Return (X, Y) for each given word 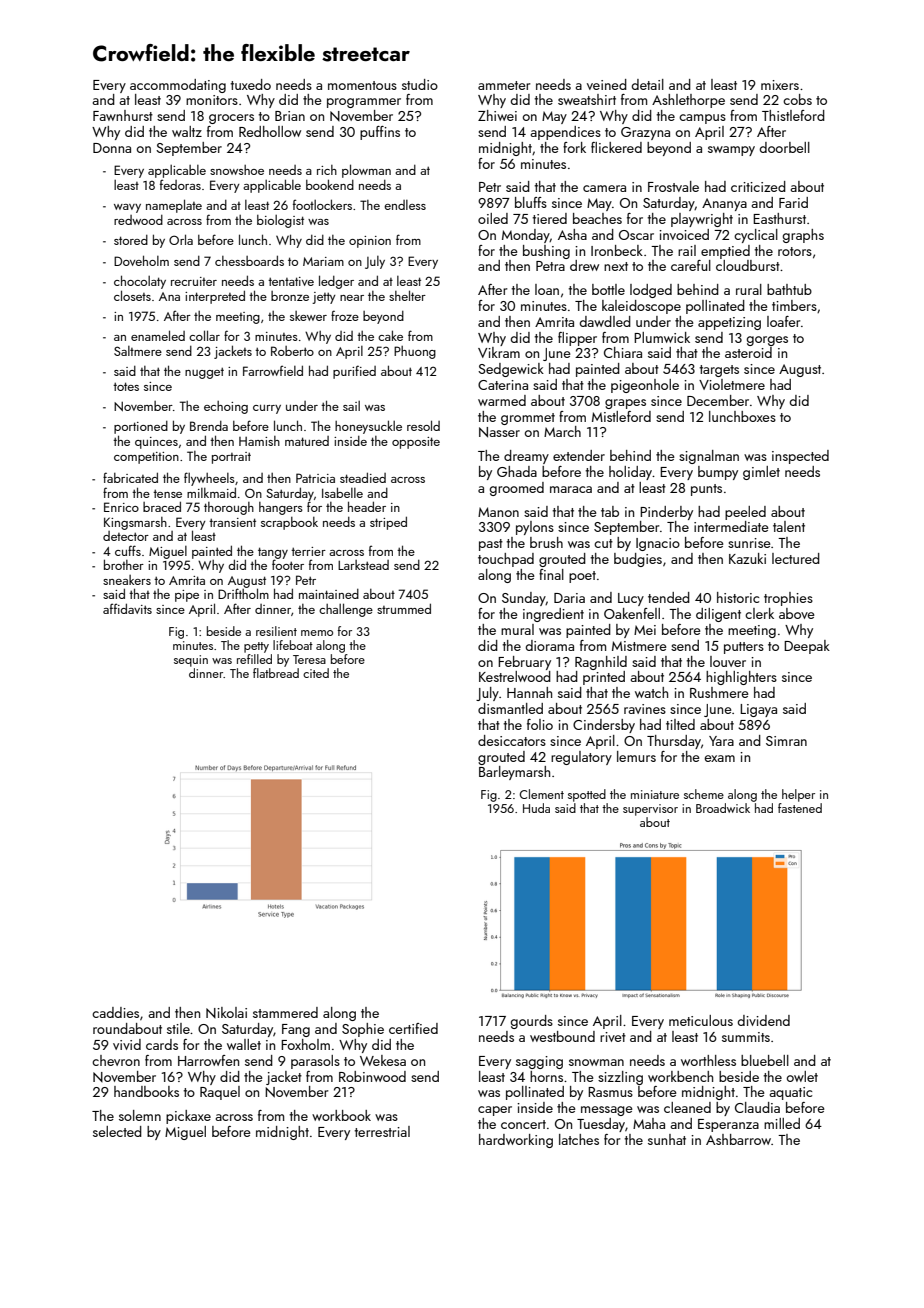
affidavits (127, 608)
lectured (796, 558)
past (491, 545)
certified (413, 1028)
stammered (285, 1012)
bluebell (765, 1060)
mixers (780, 85)
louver (728, 661)
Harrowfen (208, 1060)
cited (316, 673)
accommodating (178, 86)
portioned (141, 427)
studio (420, 84)
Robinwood (372, 1076)
